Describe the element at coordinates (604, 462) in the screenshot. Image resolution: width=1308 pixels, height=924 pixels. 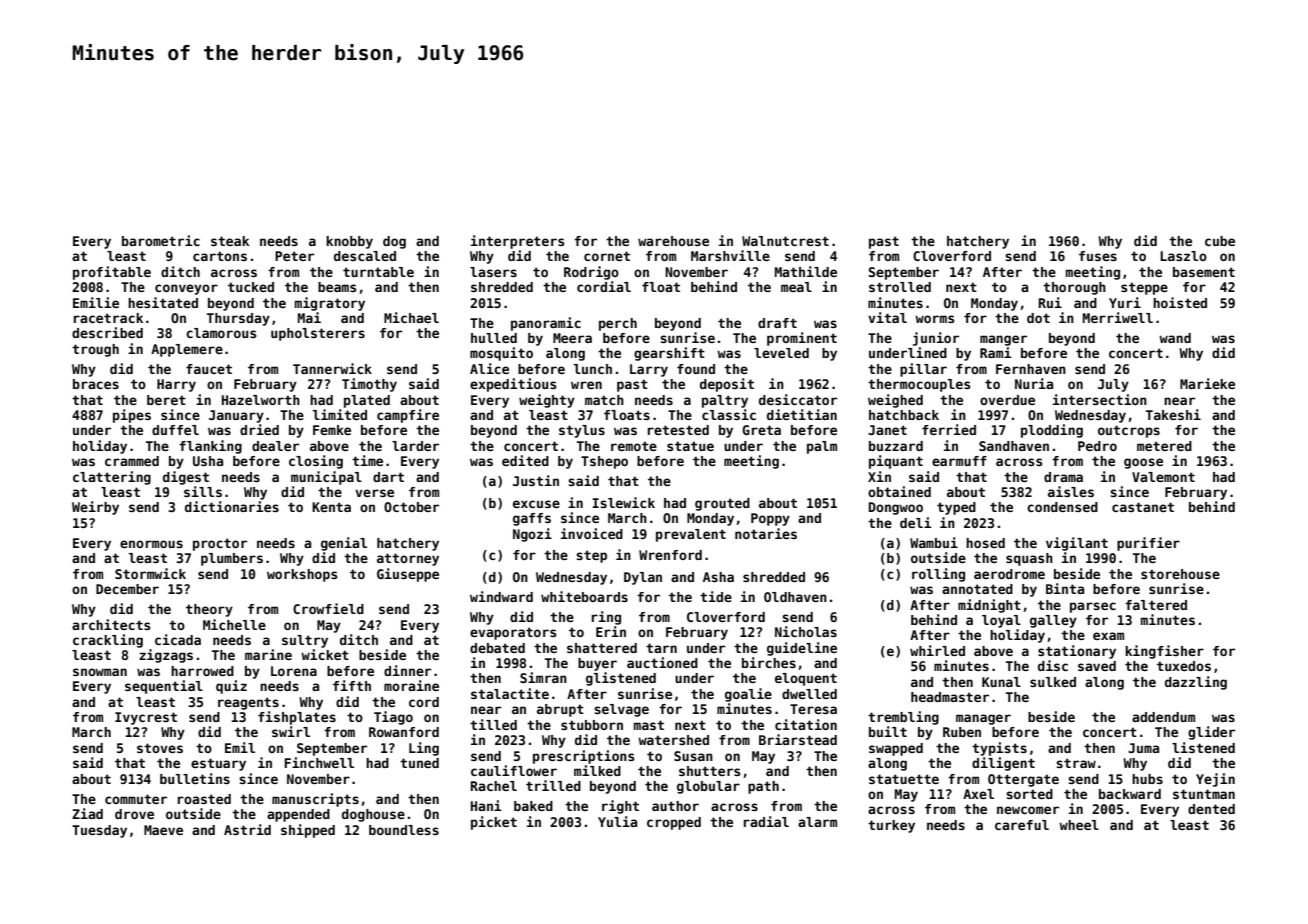
I see `Tshepo` at that location.
